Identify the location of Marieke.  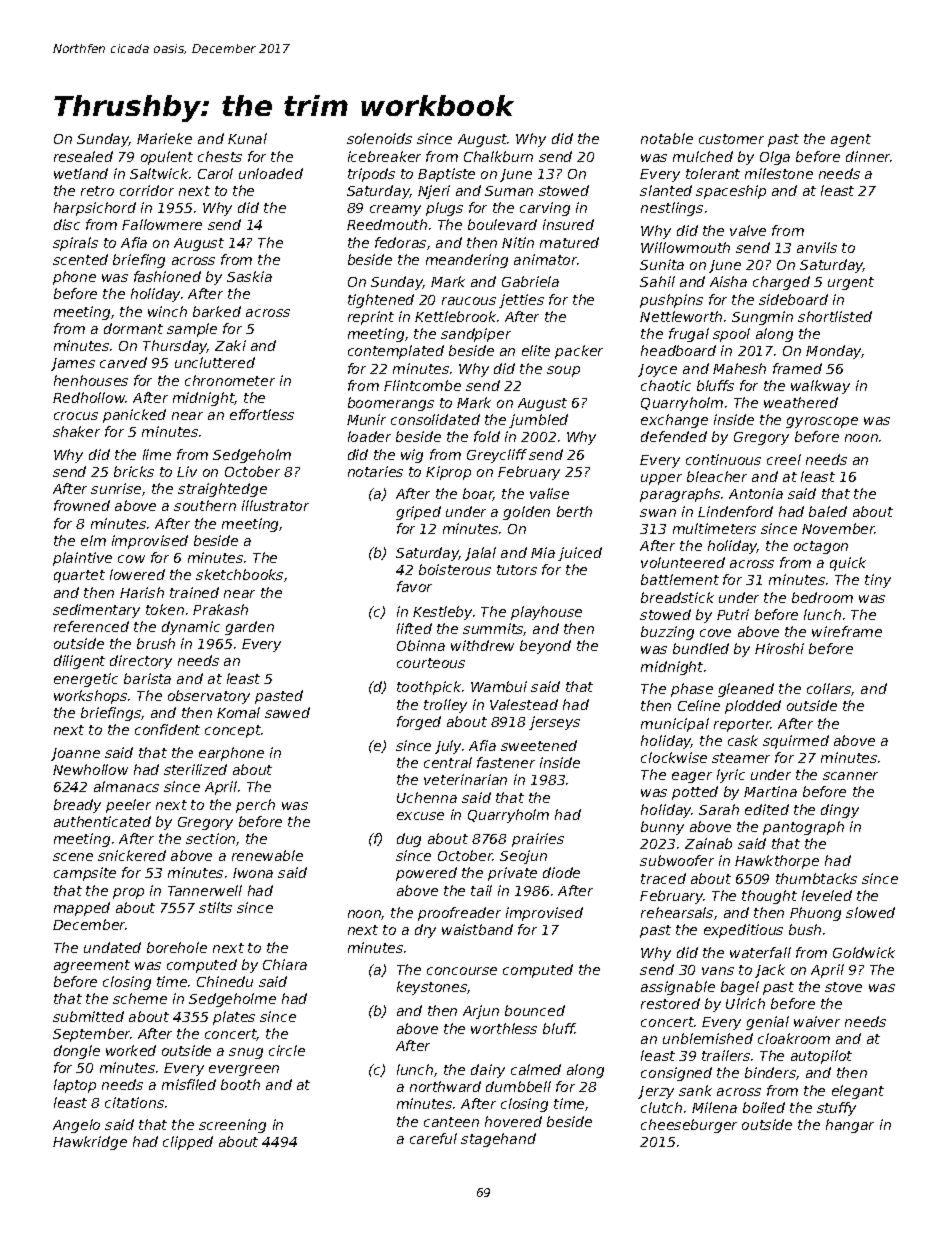
(164, 138).
